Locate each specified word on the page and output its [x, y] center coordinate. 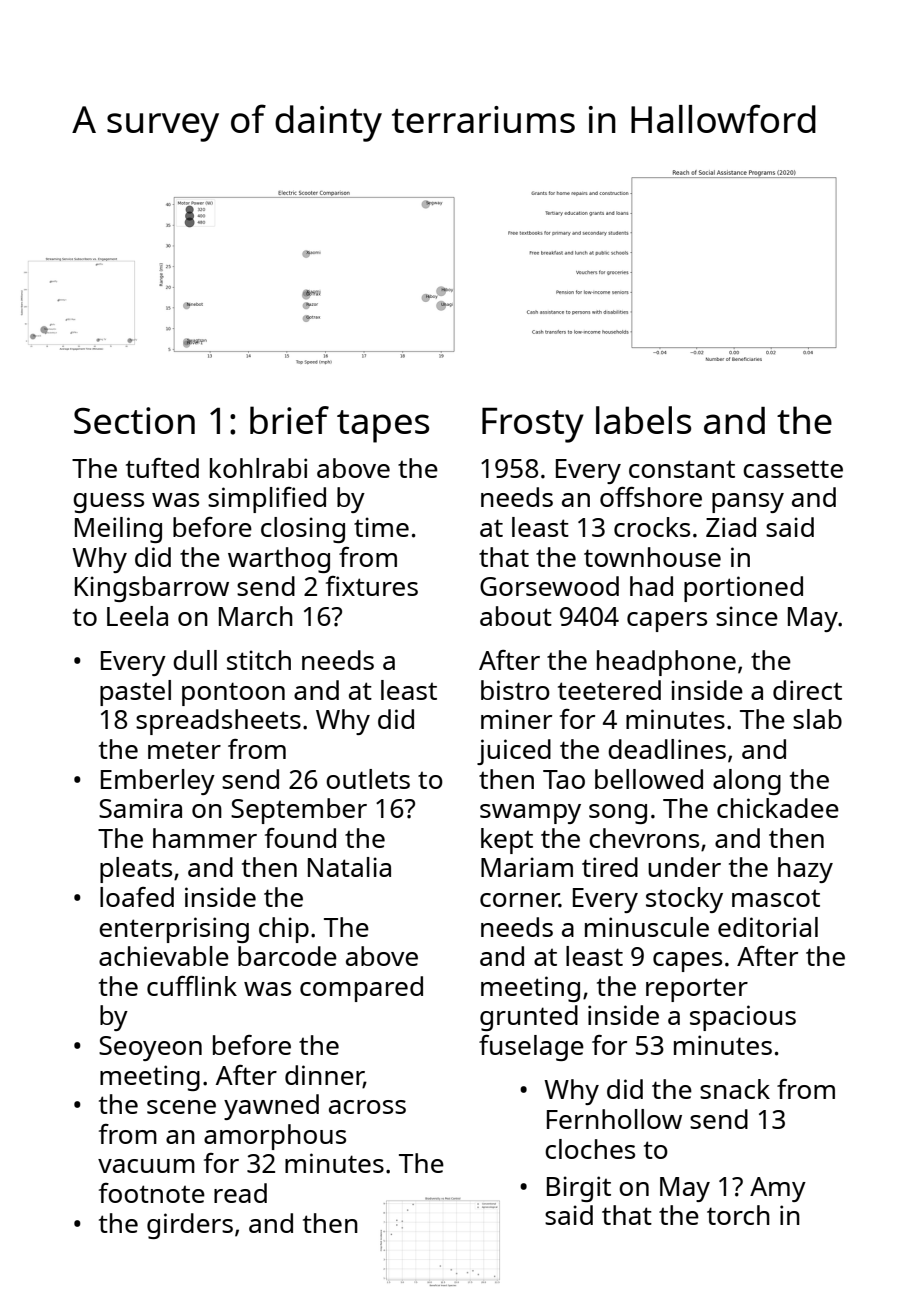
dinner [324, 1076]
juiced [514, 752]
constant [682, 469]
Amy [778, 1189]
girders [190, 1226]
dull [195, 660]
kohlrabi [258, 468]
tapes [383, 426]
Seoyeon [150, 1048]
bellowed [649, 779]
